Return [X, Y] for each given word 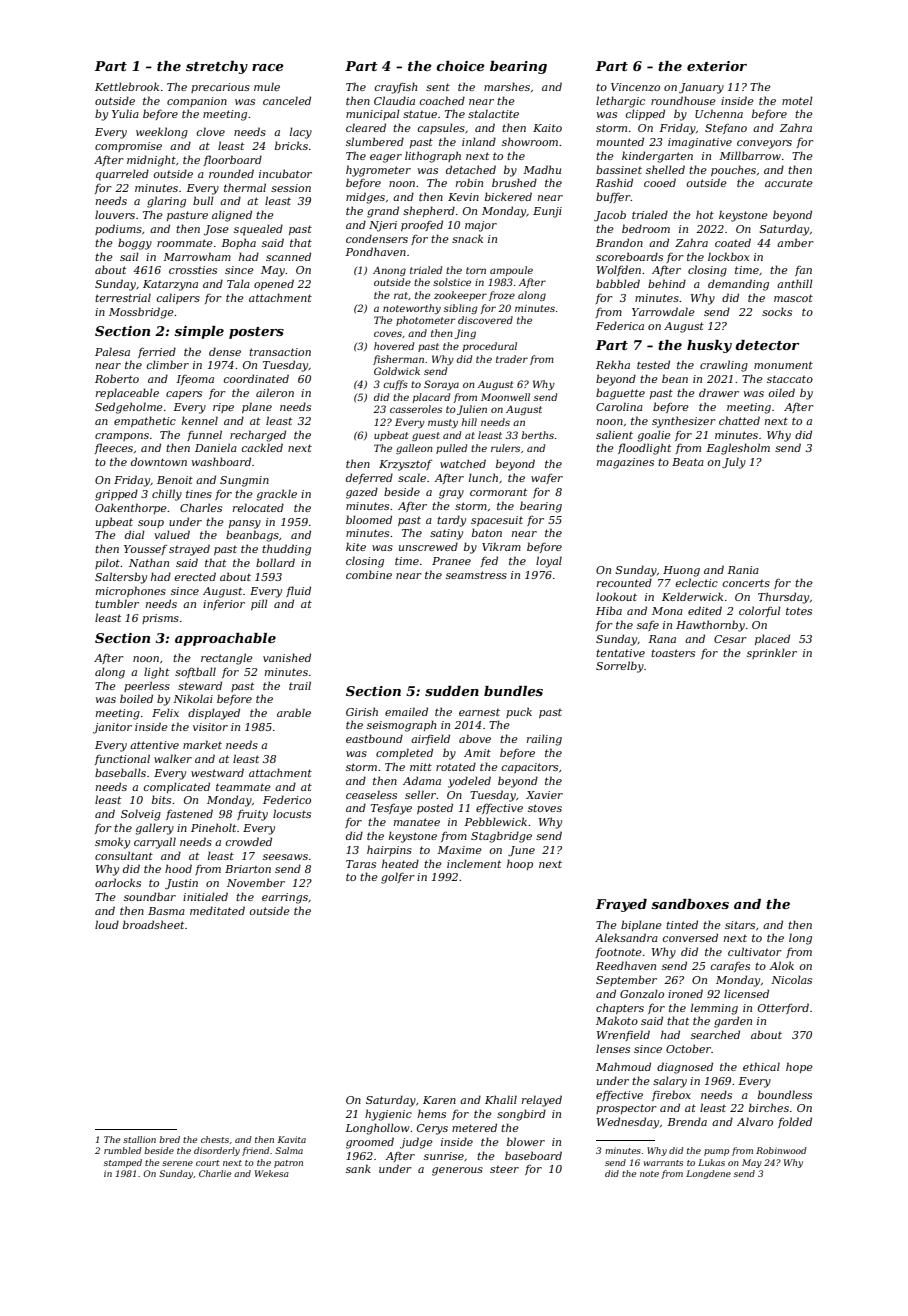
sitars [740, 925]
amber [795, 242]
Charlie [215, 1173]
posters [256, 333]
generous [457, 1171]
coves [388, 334]
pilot [107, 563]
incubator [285, 173]
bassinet [619, 169]
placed [772, 639]
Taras [361, 864]
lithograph [433, 157]
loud [107, 924]
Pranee [451, 561]
